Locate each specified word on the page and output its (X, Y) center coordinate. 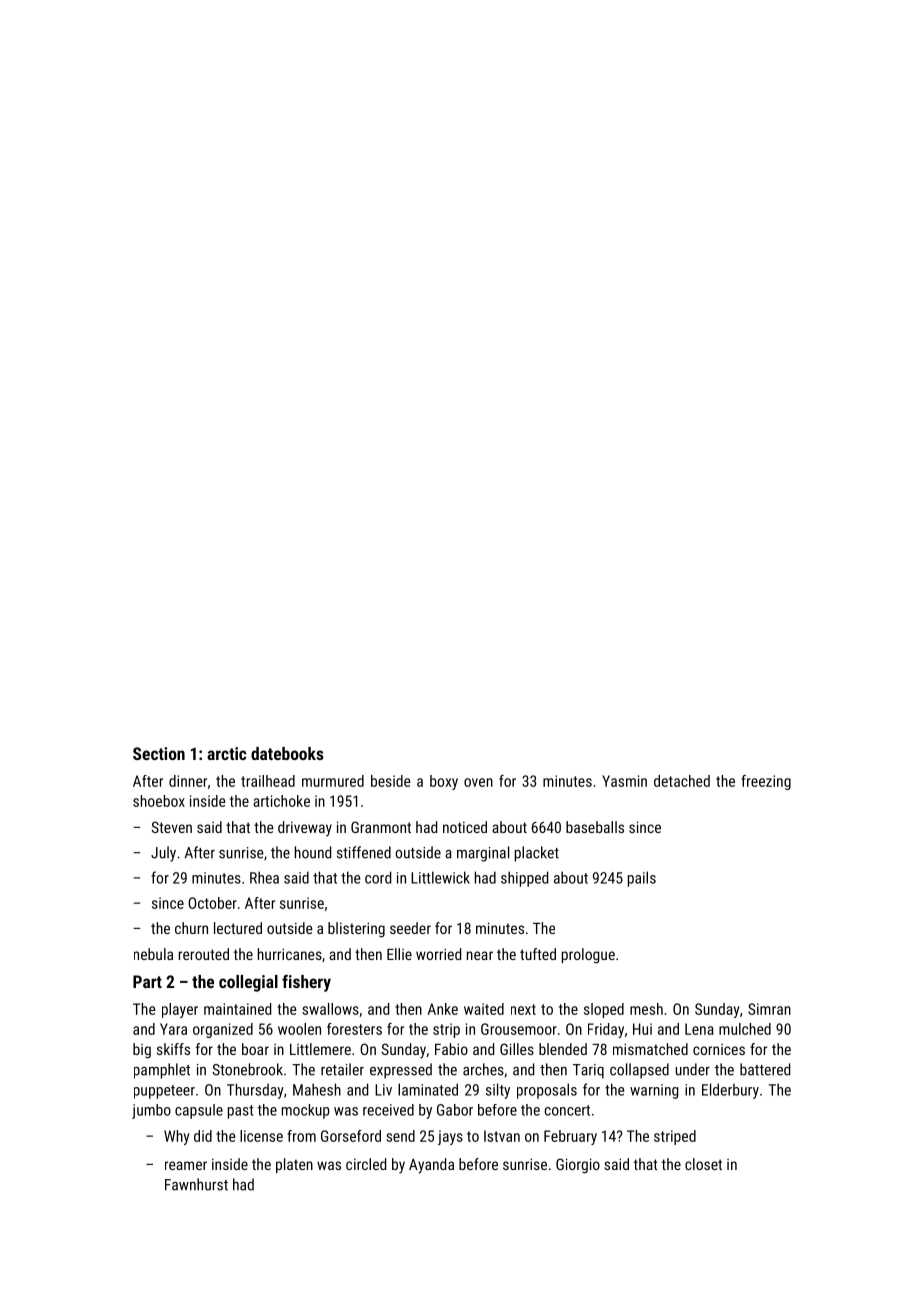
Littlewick (440, 877)
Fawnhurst (196, 1184)
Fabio (451, 1049)
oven (478, 782)
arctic (227, 753)
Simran (769, 1009)
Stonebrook (247, 1069)
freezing (766, 782)
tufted (538, 954)
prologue (588, 956)
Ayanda (431, 1166)
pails (642, 879)
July (163, 854)
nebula (153, 954)
